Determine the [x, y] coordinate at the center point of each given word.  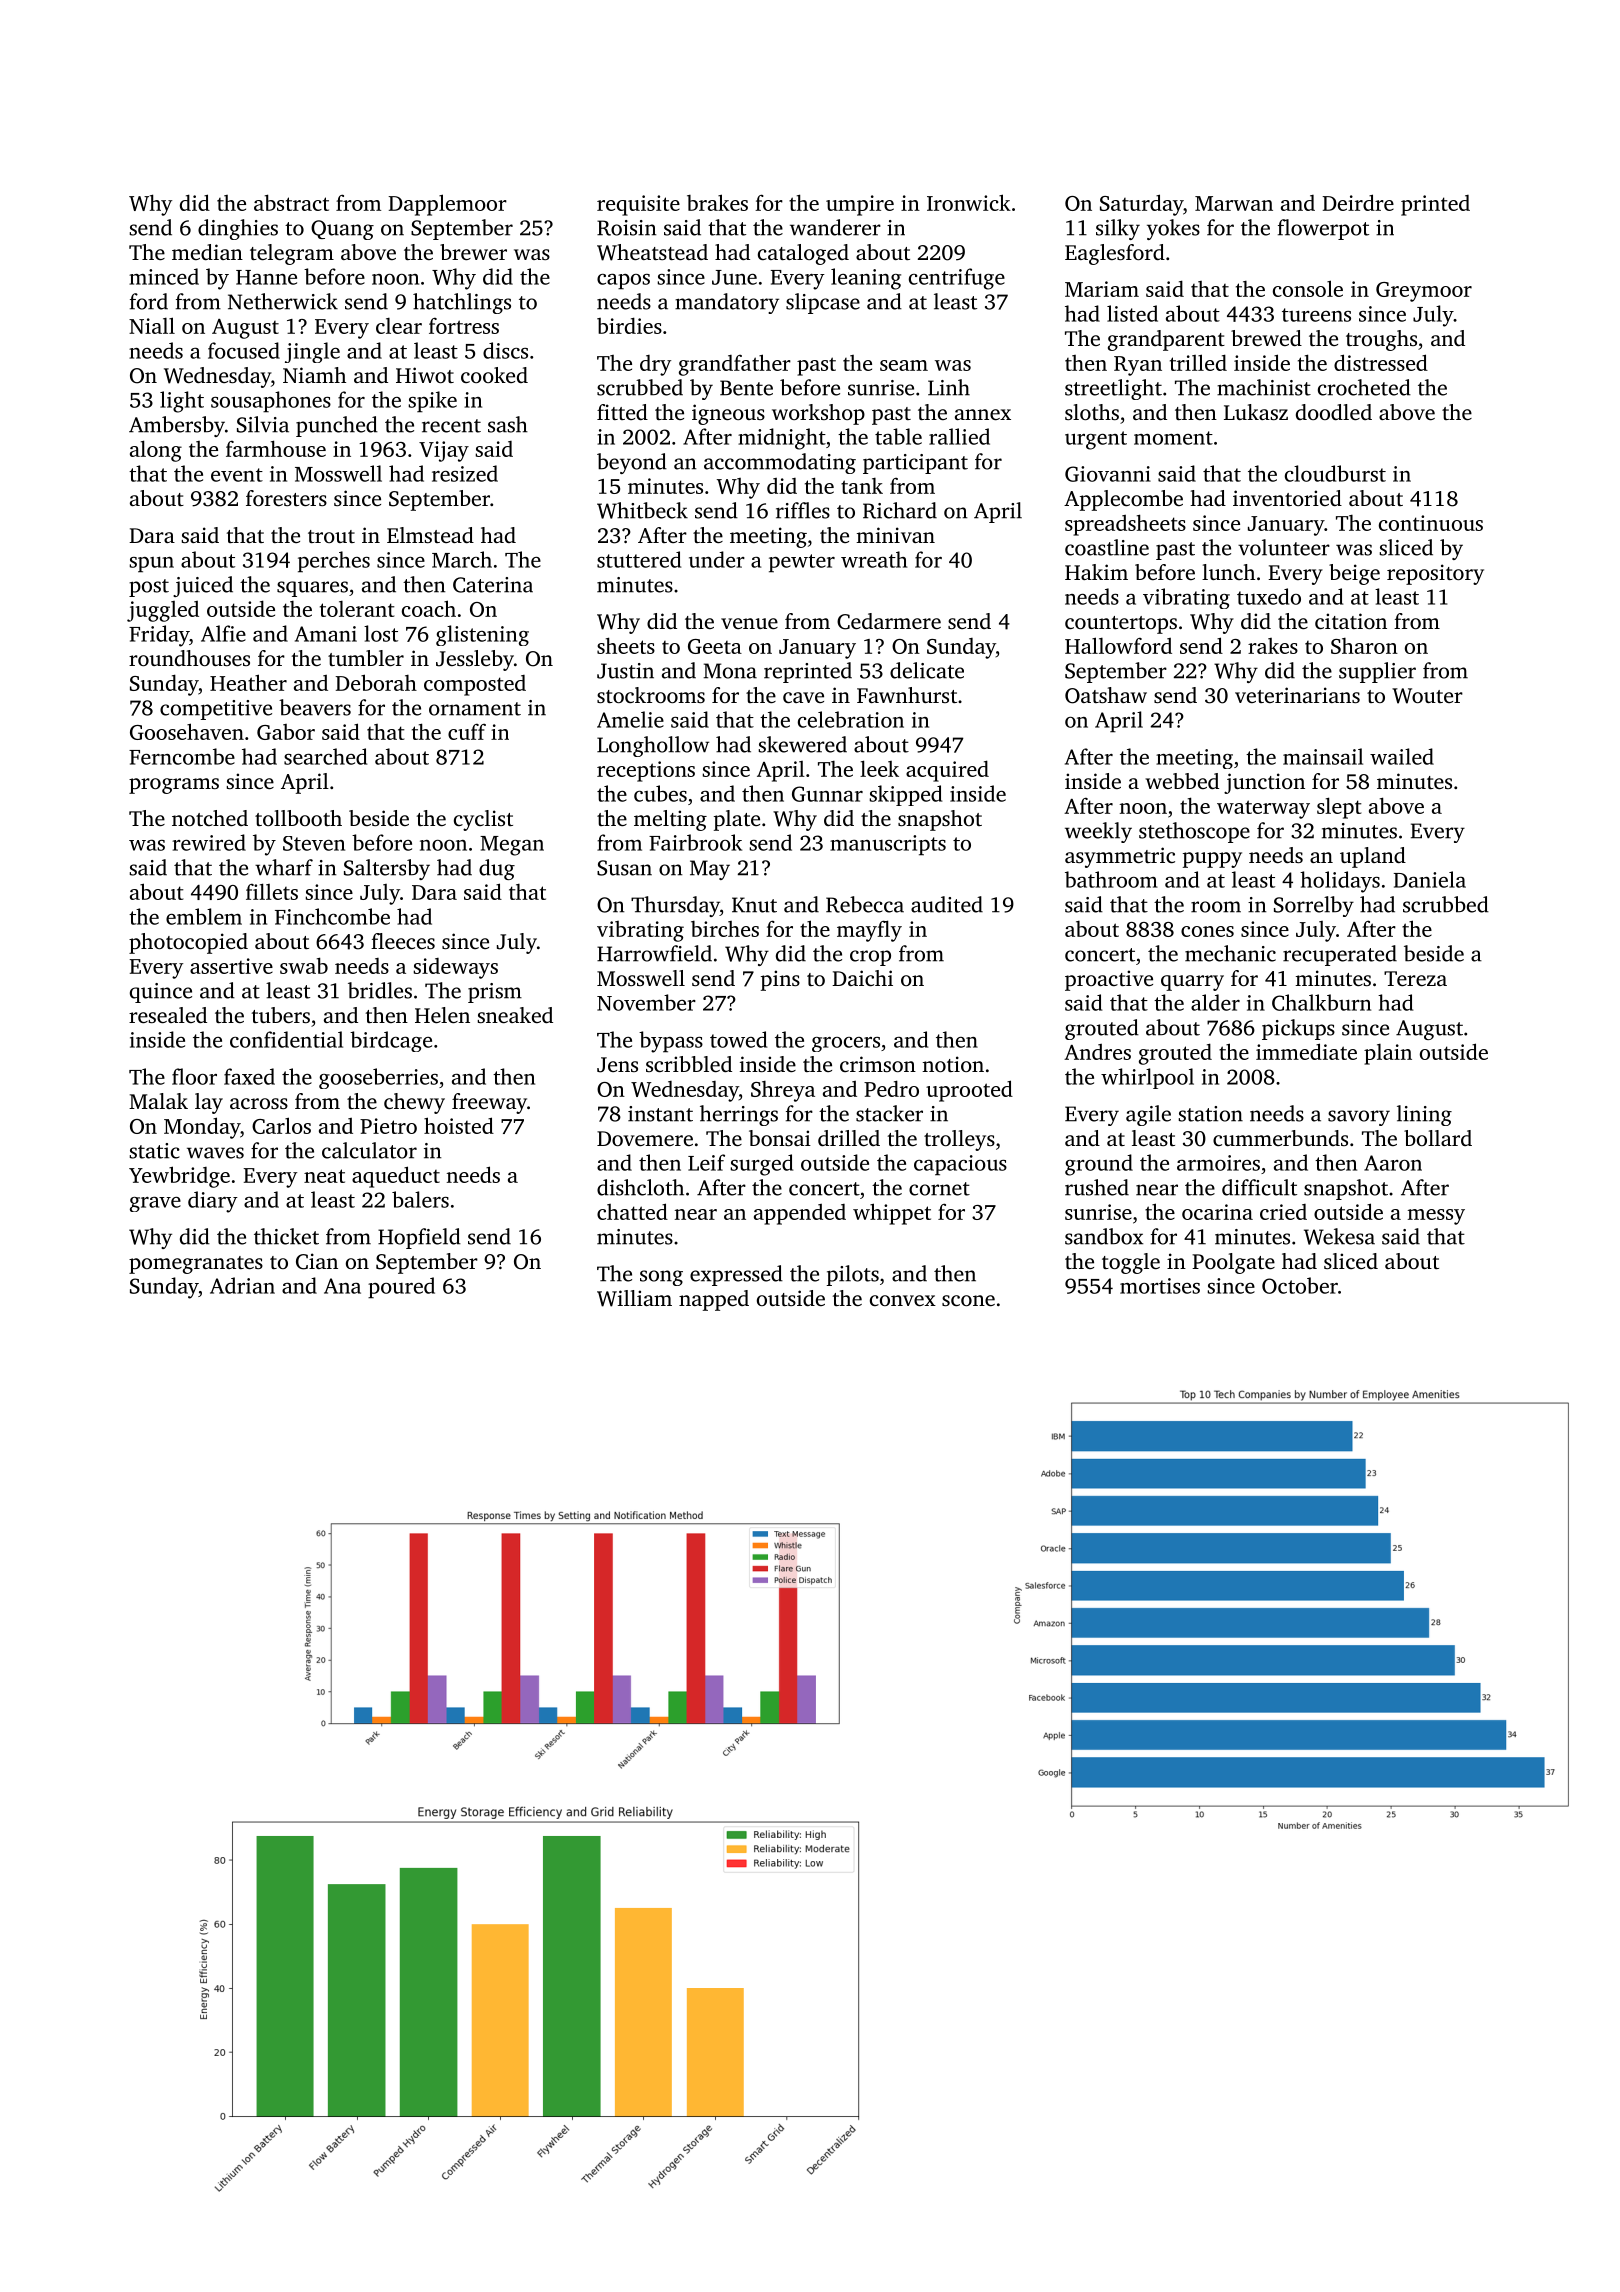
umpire [860, 205]
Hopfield [419, 1238]
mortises [1160, 1286]
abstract [291, 202]
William [634, 1298]
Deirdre [1358, 202]
